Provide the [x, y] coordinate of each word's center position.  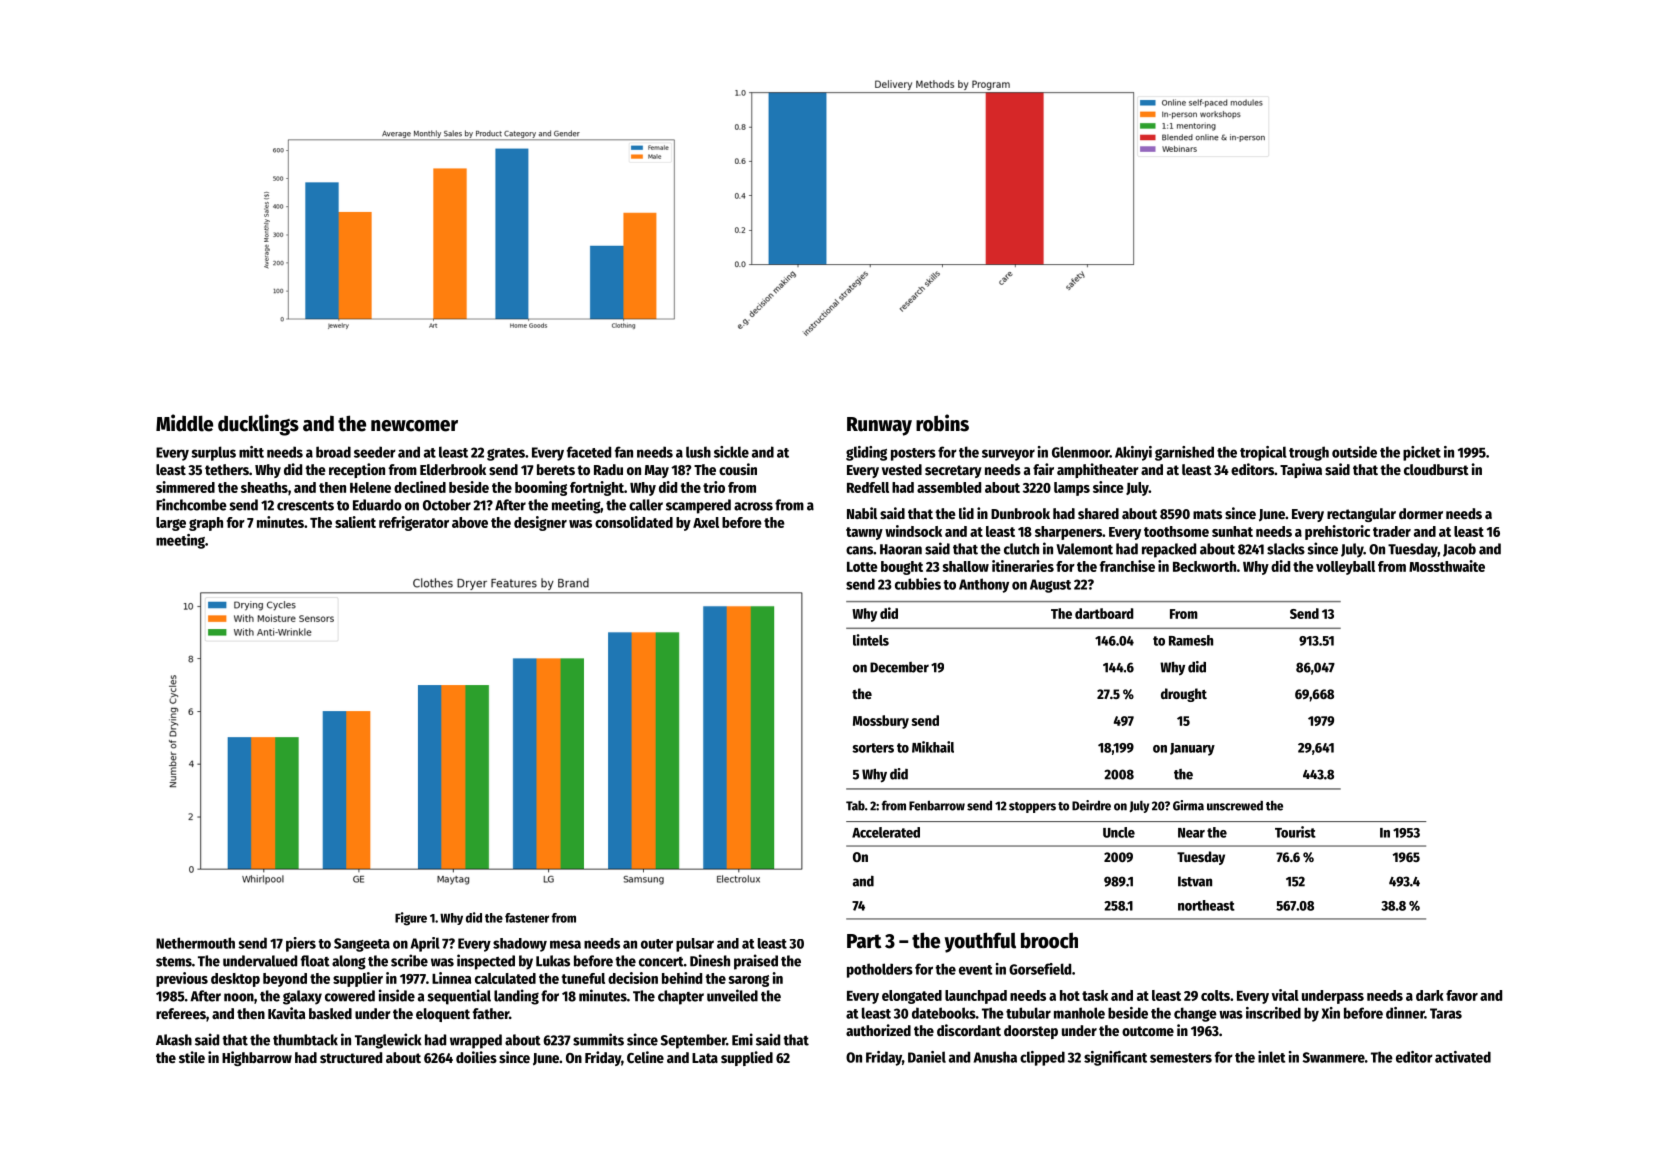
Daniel [927, 1057]
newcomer [414, 426]
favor [1462, 995]
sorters [873, 748]
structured [351, 1057]
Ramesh [1191, 640]
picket [1422, 453]
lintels [871, 640]
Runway [879, 426]
